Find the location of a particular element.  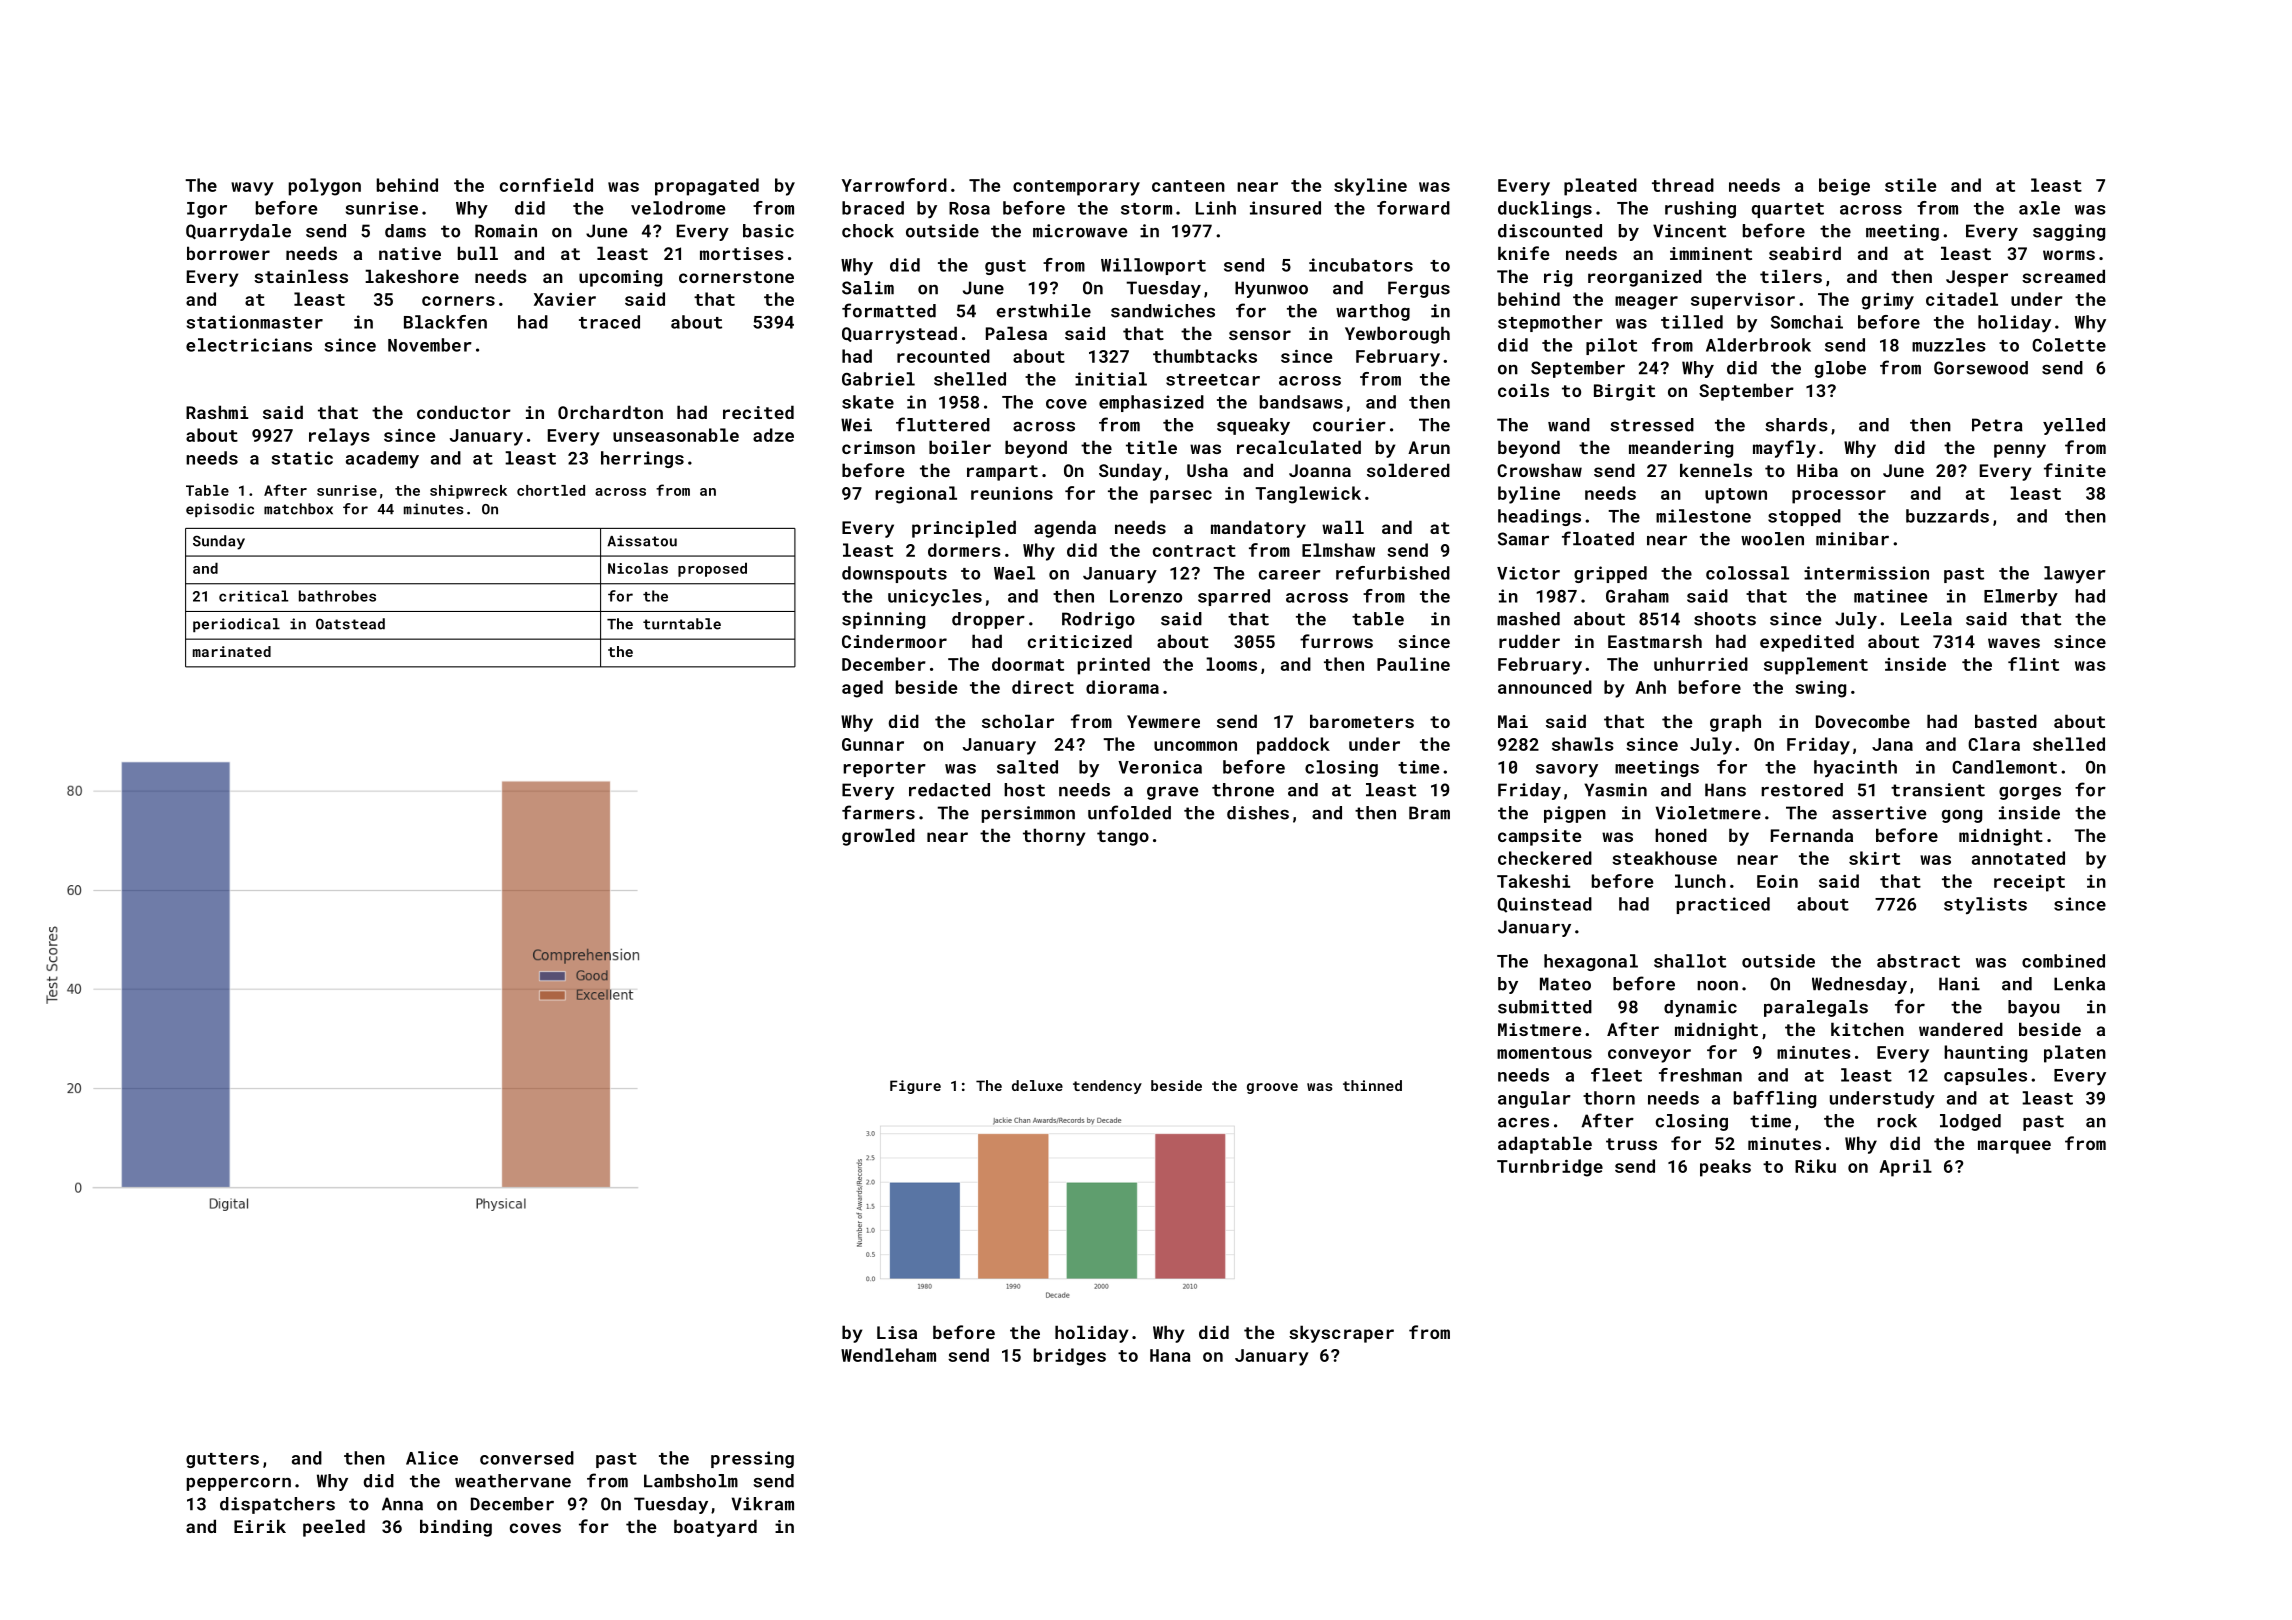

Riku is located at coordinates (1815, 1166).
